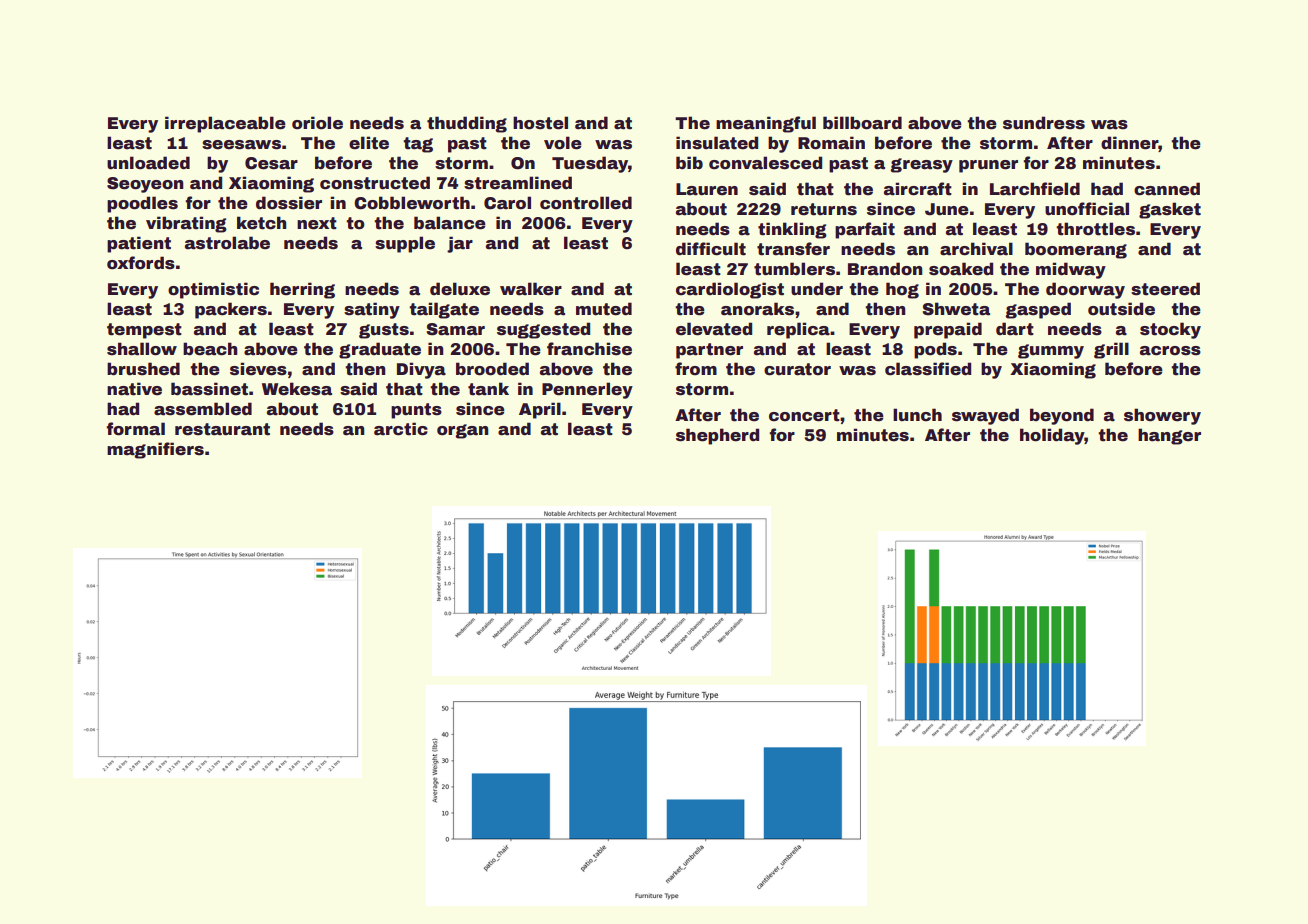 This page has width=1308, height=924. What do you see at coordinates (488, 389) in the page?
I see `tank` at bounding box center [488, 389].
